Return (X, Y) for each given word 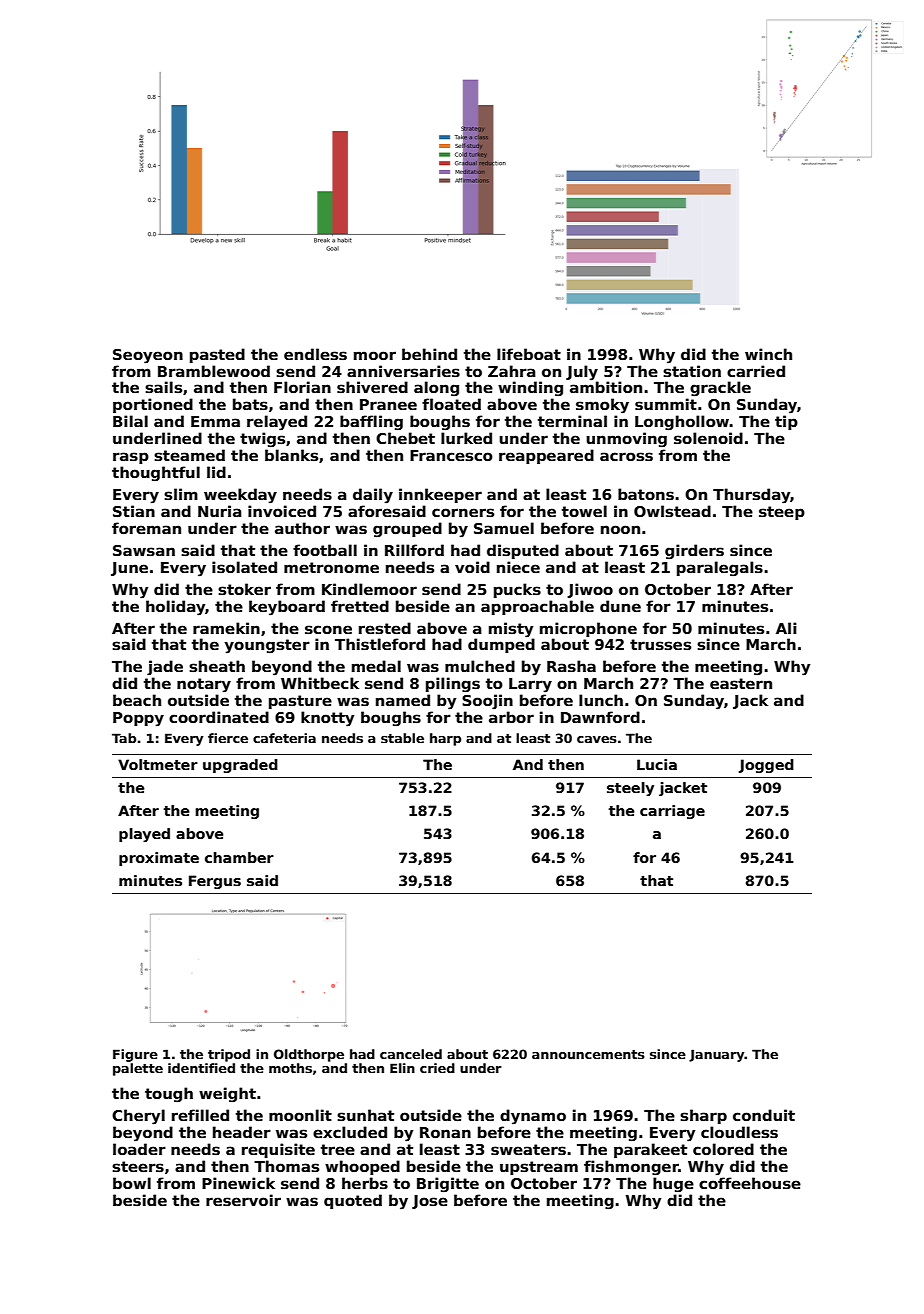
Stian (134, 511)
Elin (402, 1068)
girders (694, 552)
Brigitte (448, 1185)
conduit (764, 1115)
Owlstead (672, 511)
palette (138, 1069)
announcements (588, 1054)
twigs (262, 440)
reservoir (243, 1200)
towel (584, 511)
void (472, 567)
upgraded (240, 766)
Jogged (766, 766)
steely (630, 789)
